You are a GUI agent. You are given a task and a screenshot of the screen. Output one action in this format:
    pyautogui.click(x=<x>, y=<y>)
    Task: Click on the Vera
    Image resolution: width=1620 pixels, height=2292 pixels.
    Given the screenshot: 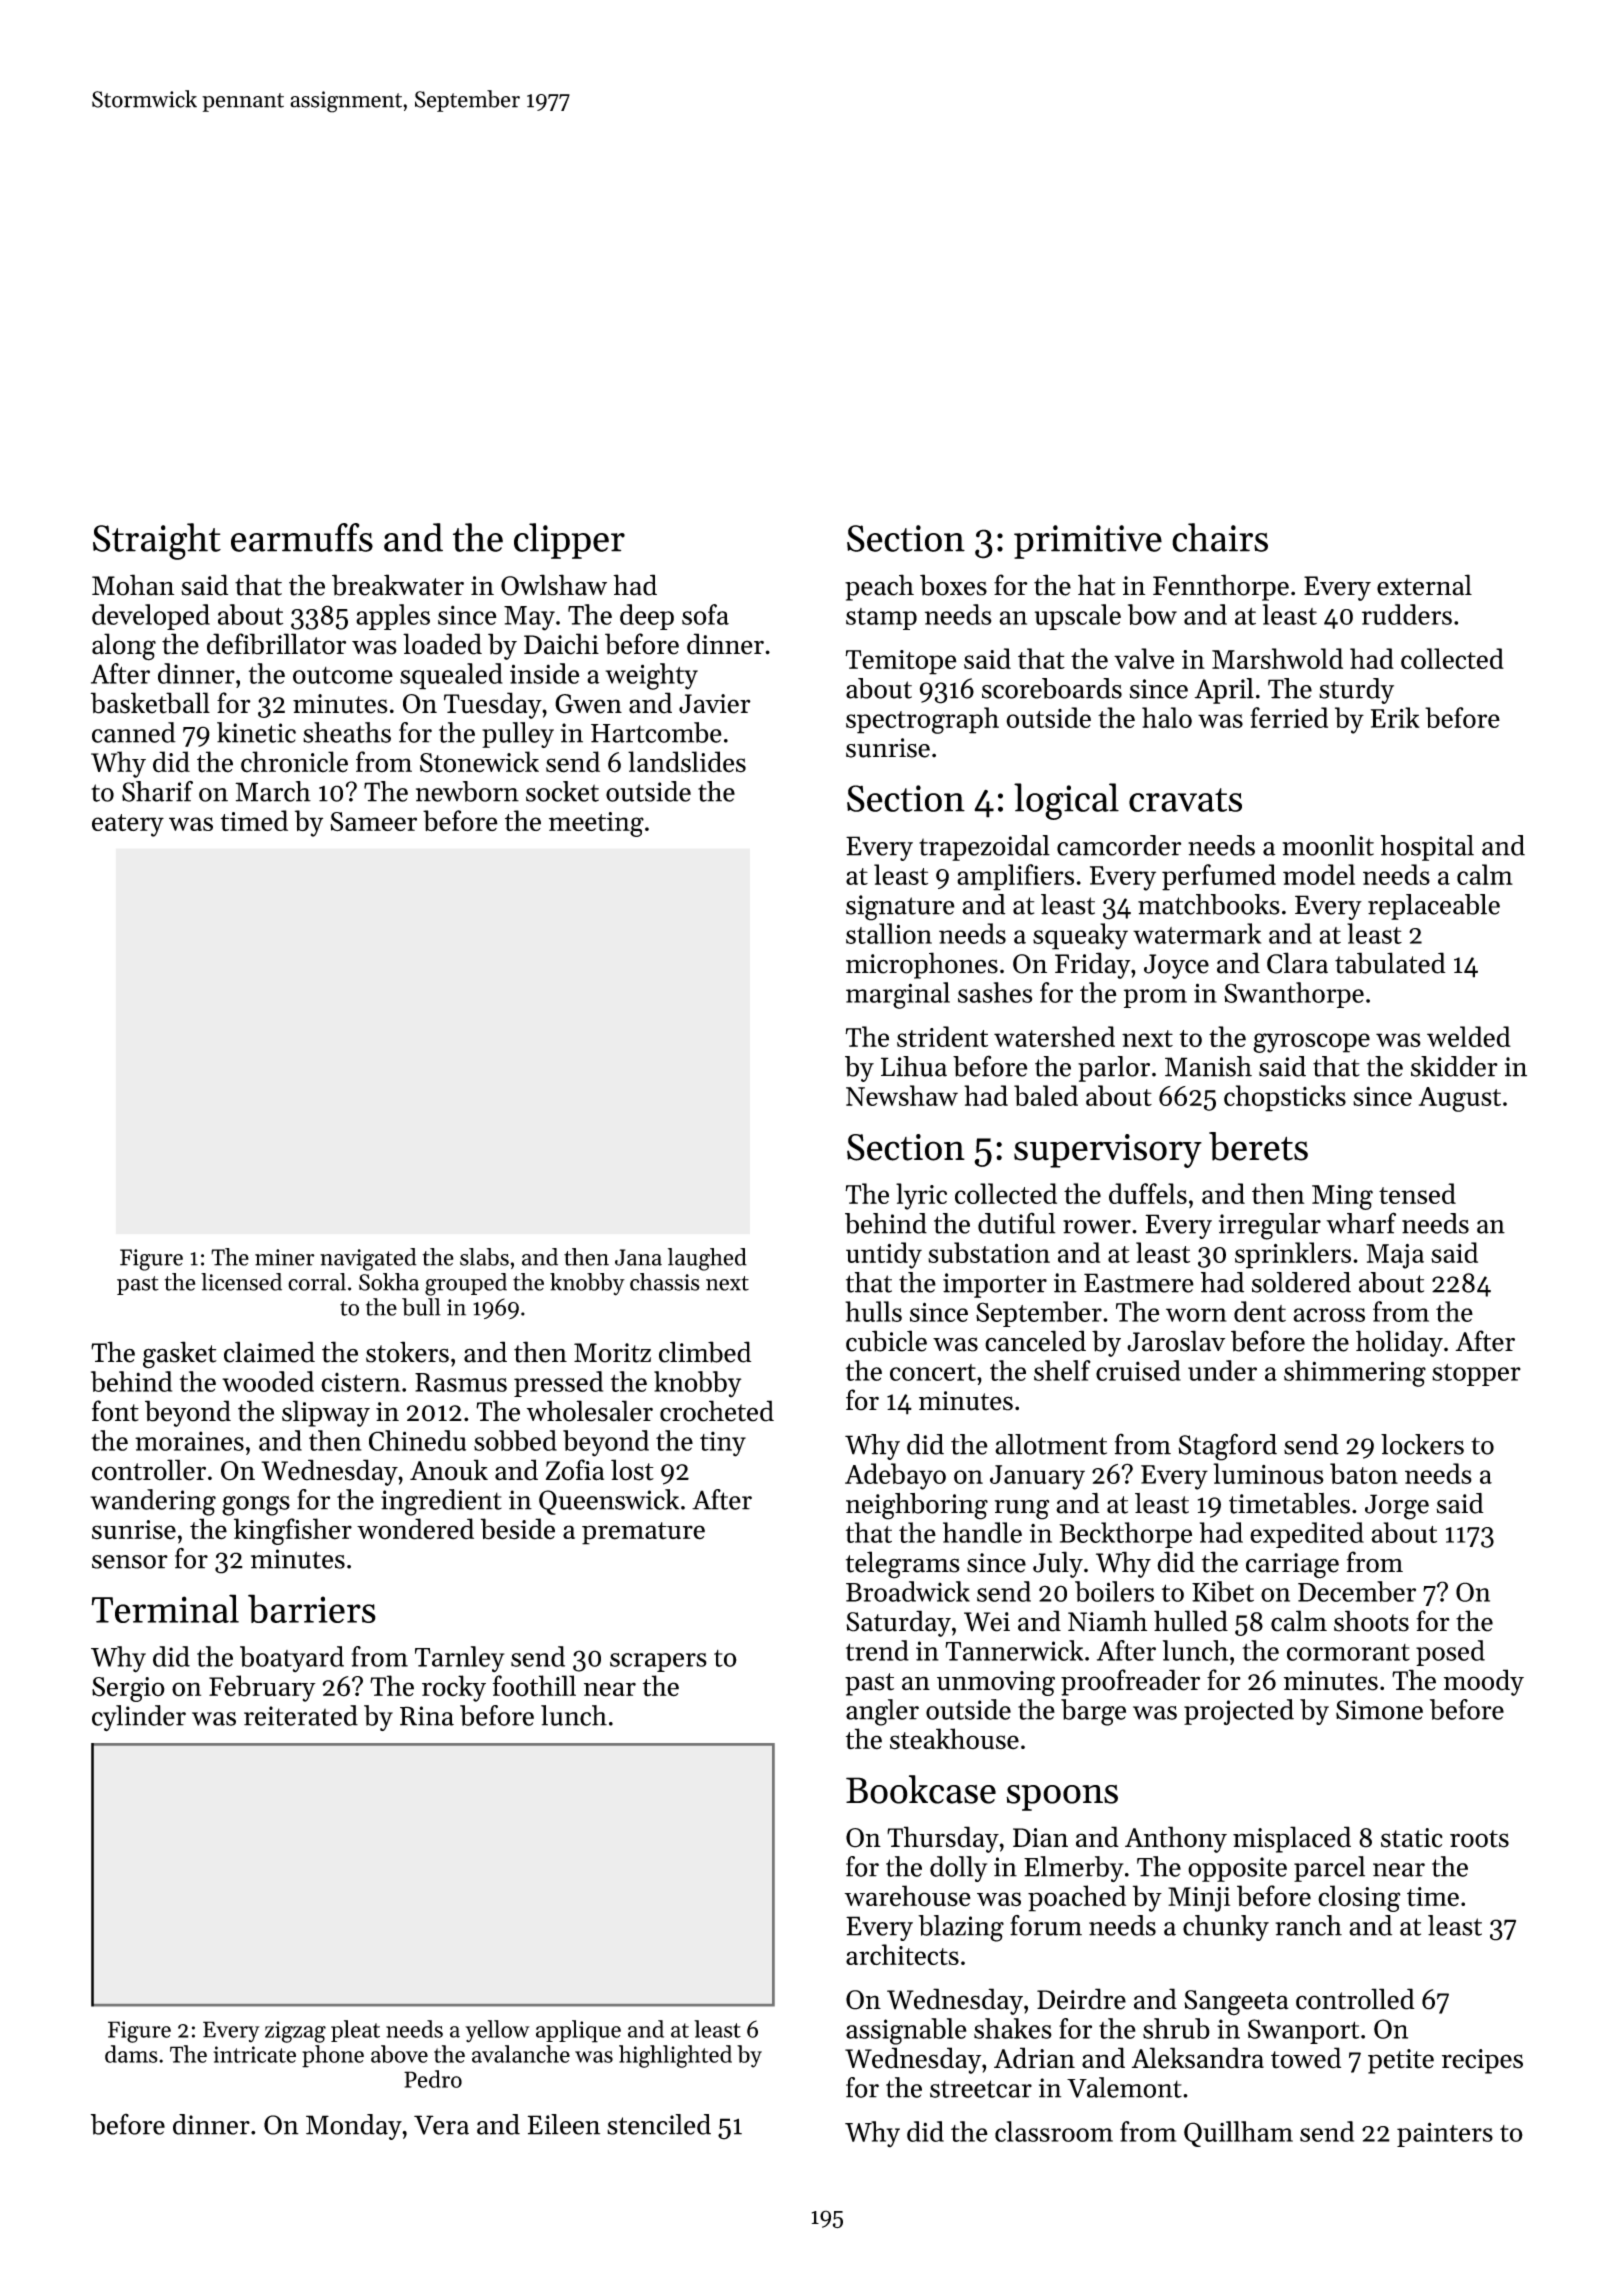 What is the action you would take?
    pyautogui.click(x=441, y=2125)
